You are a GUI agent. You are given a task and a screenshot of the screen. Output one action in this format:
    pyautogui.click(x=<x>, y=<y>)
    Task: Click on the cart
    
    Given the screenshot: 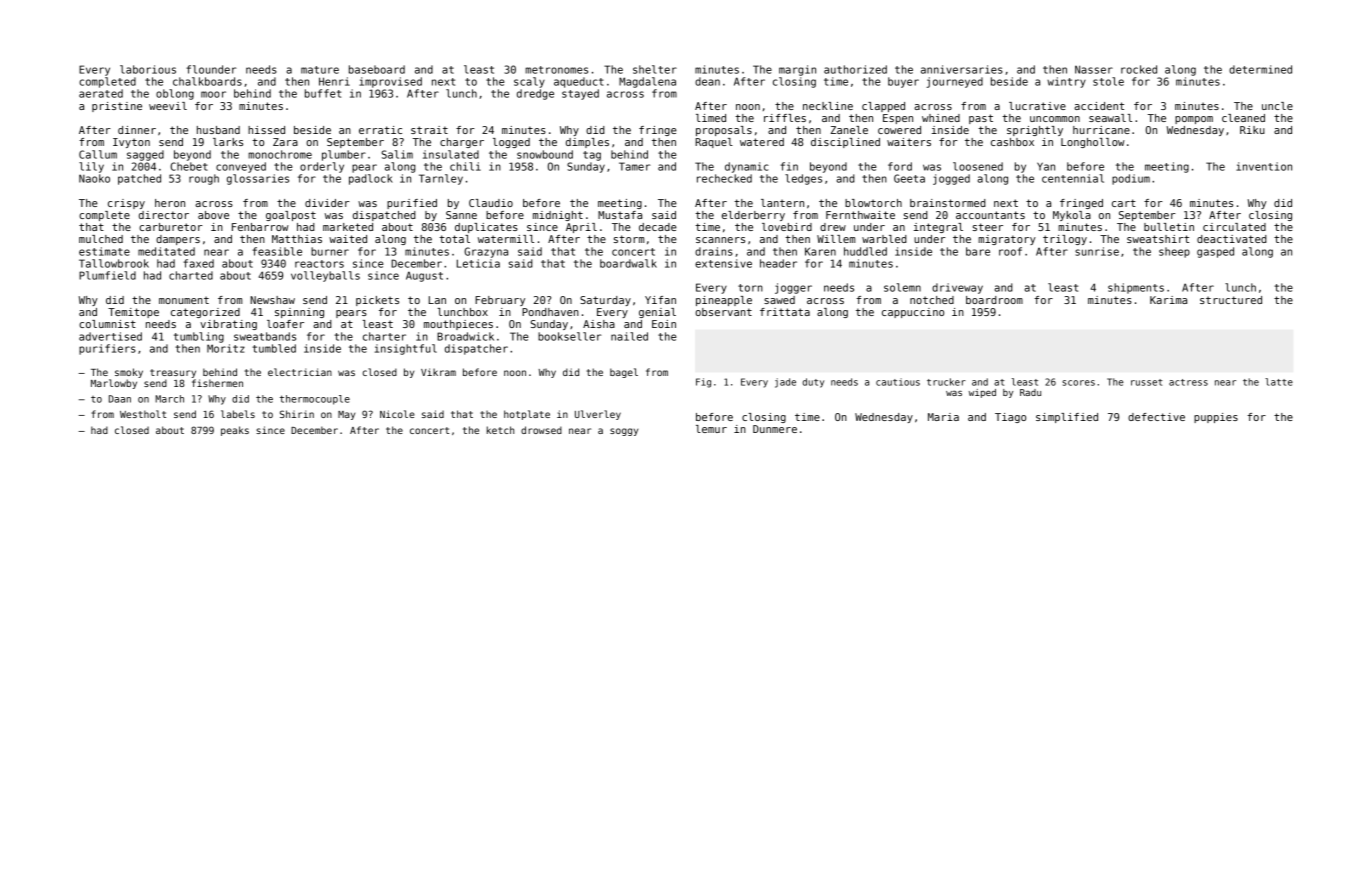 What is the action you would take?
    pyautogui.click(x=1124, y=203)
